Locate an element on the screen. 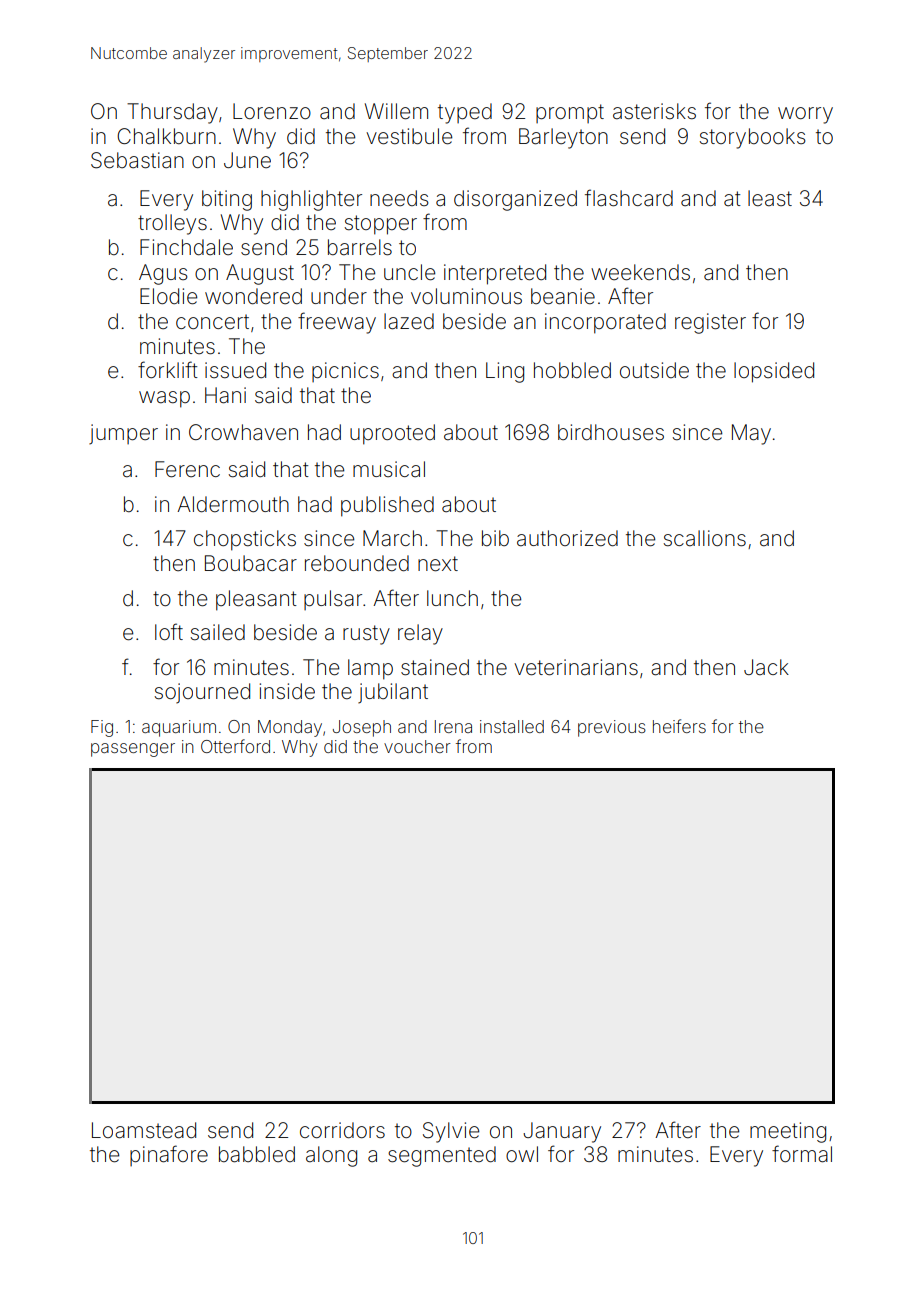 The image size is (924, 1311). worry is located at coordinates (805, 115).
